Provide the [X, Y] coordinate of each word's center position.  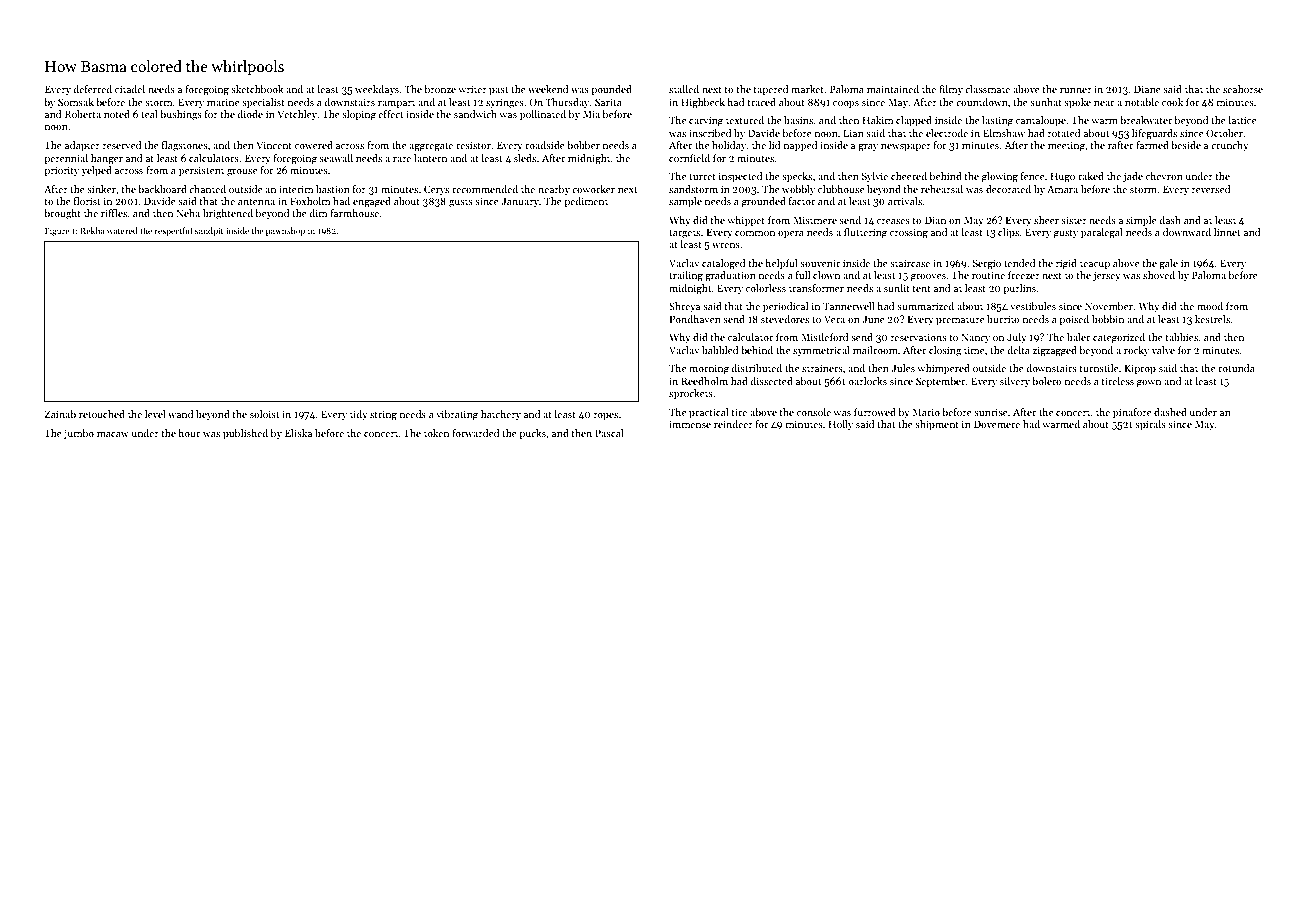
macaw [113, 434]
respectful [173, 231]
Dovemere [997, 424]
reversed [1211, 189]
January [520, 202]
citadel [130, 89]
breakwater [1146, 120]
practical [709, 413]
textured [745, 120]
